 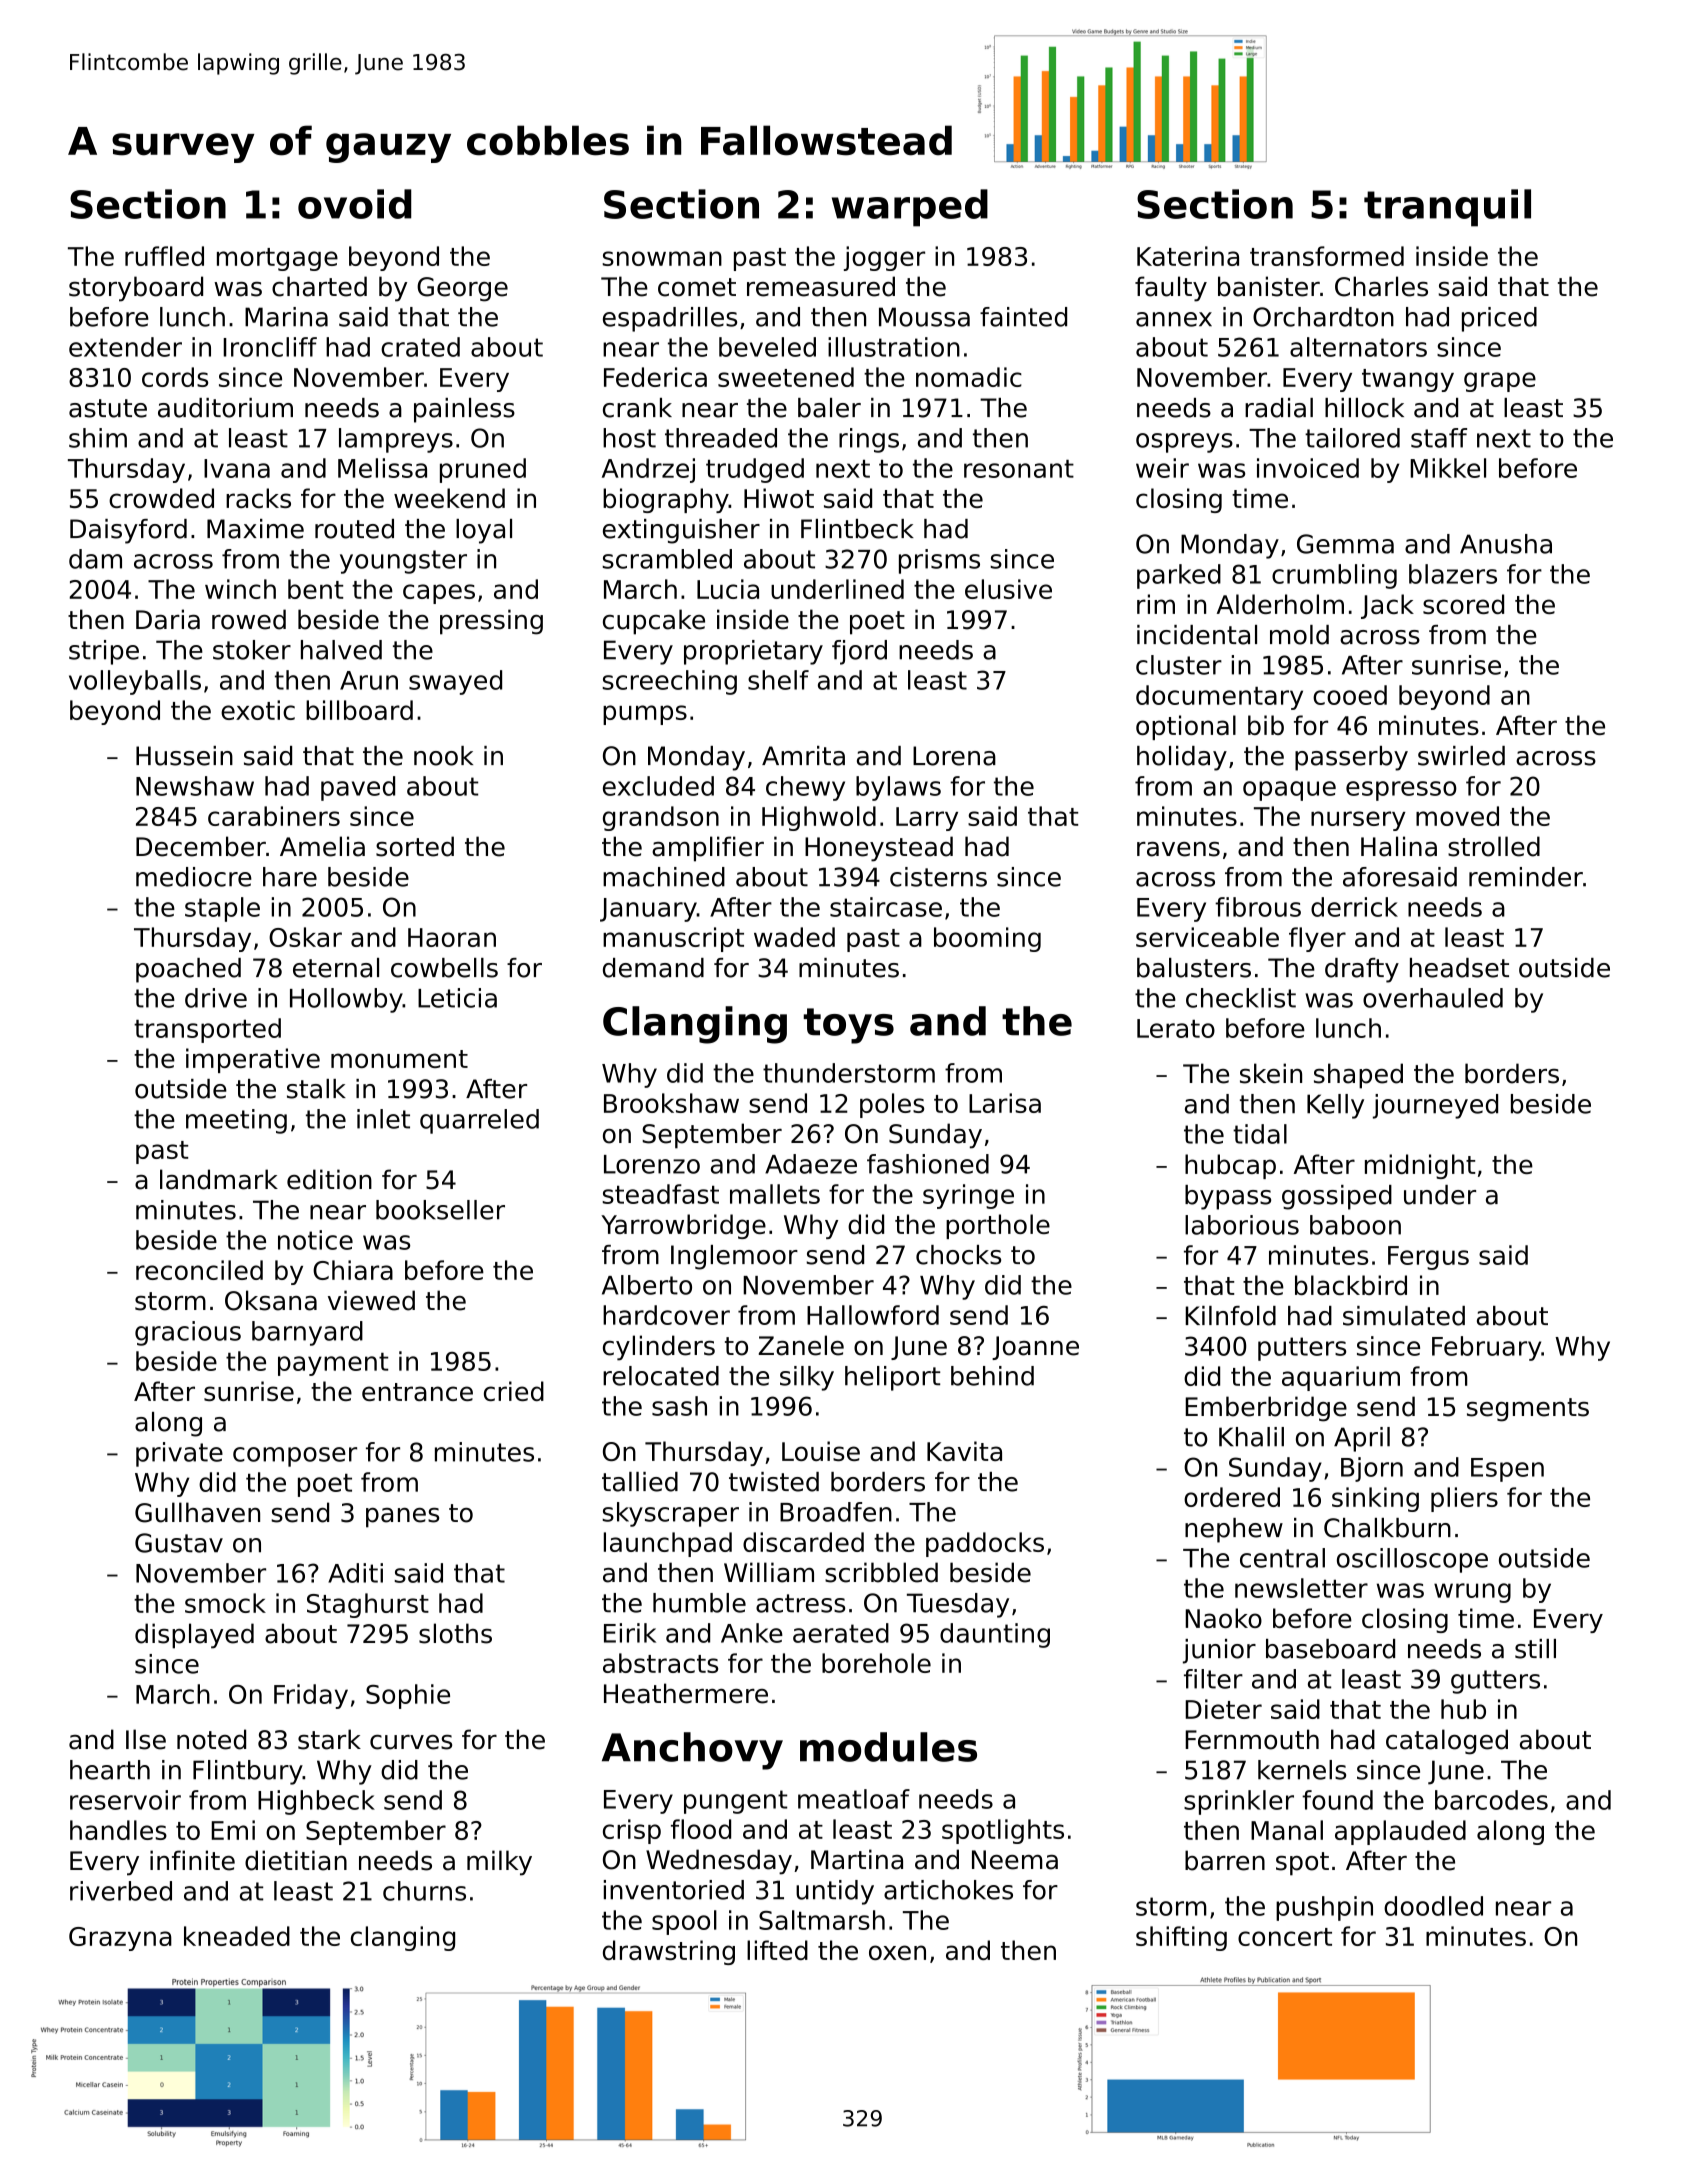 What do you see at coordinates (1499, 319) in the document?
I see `priced` at bounding box center [1499, 319].
